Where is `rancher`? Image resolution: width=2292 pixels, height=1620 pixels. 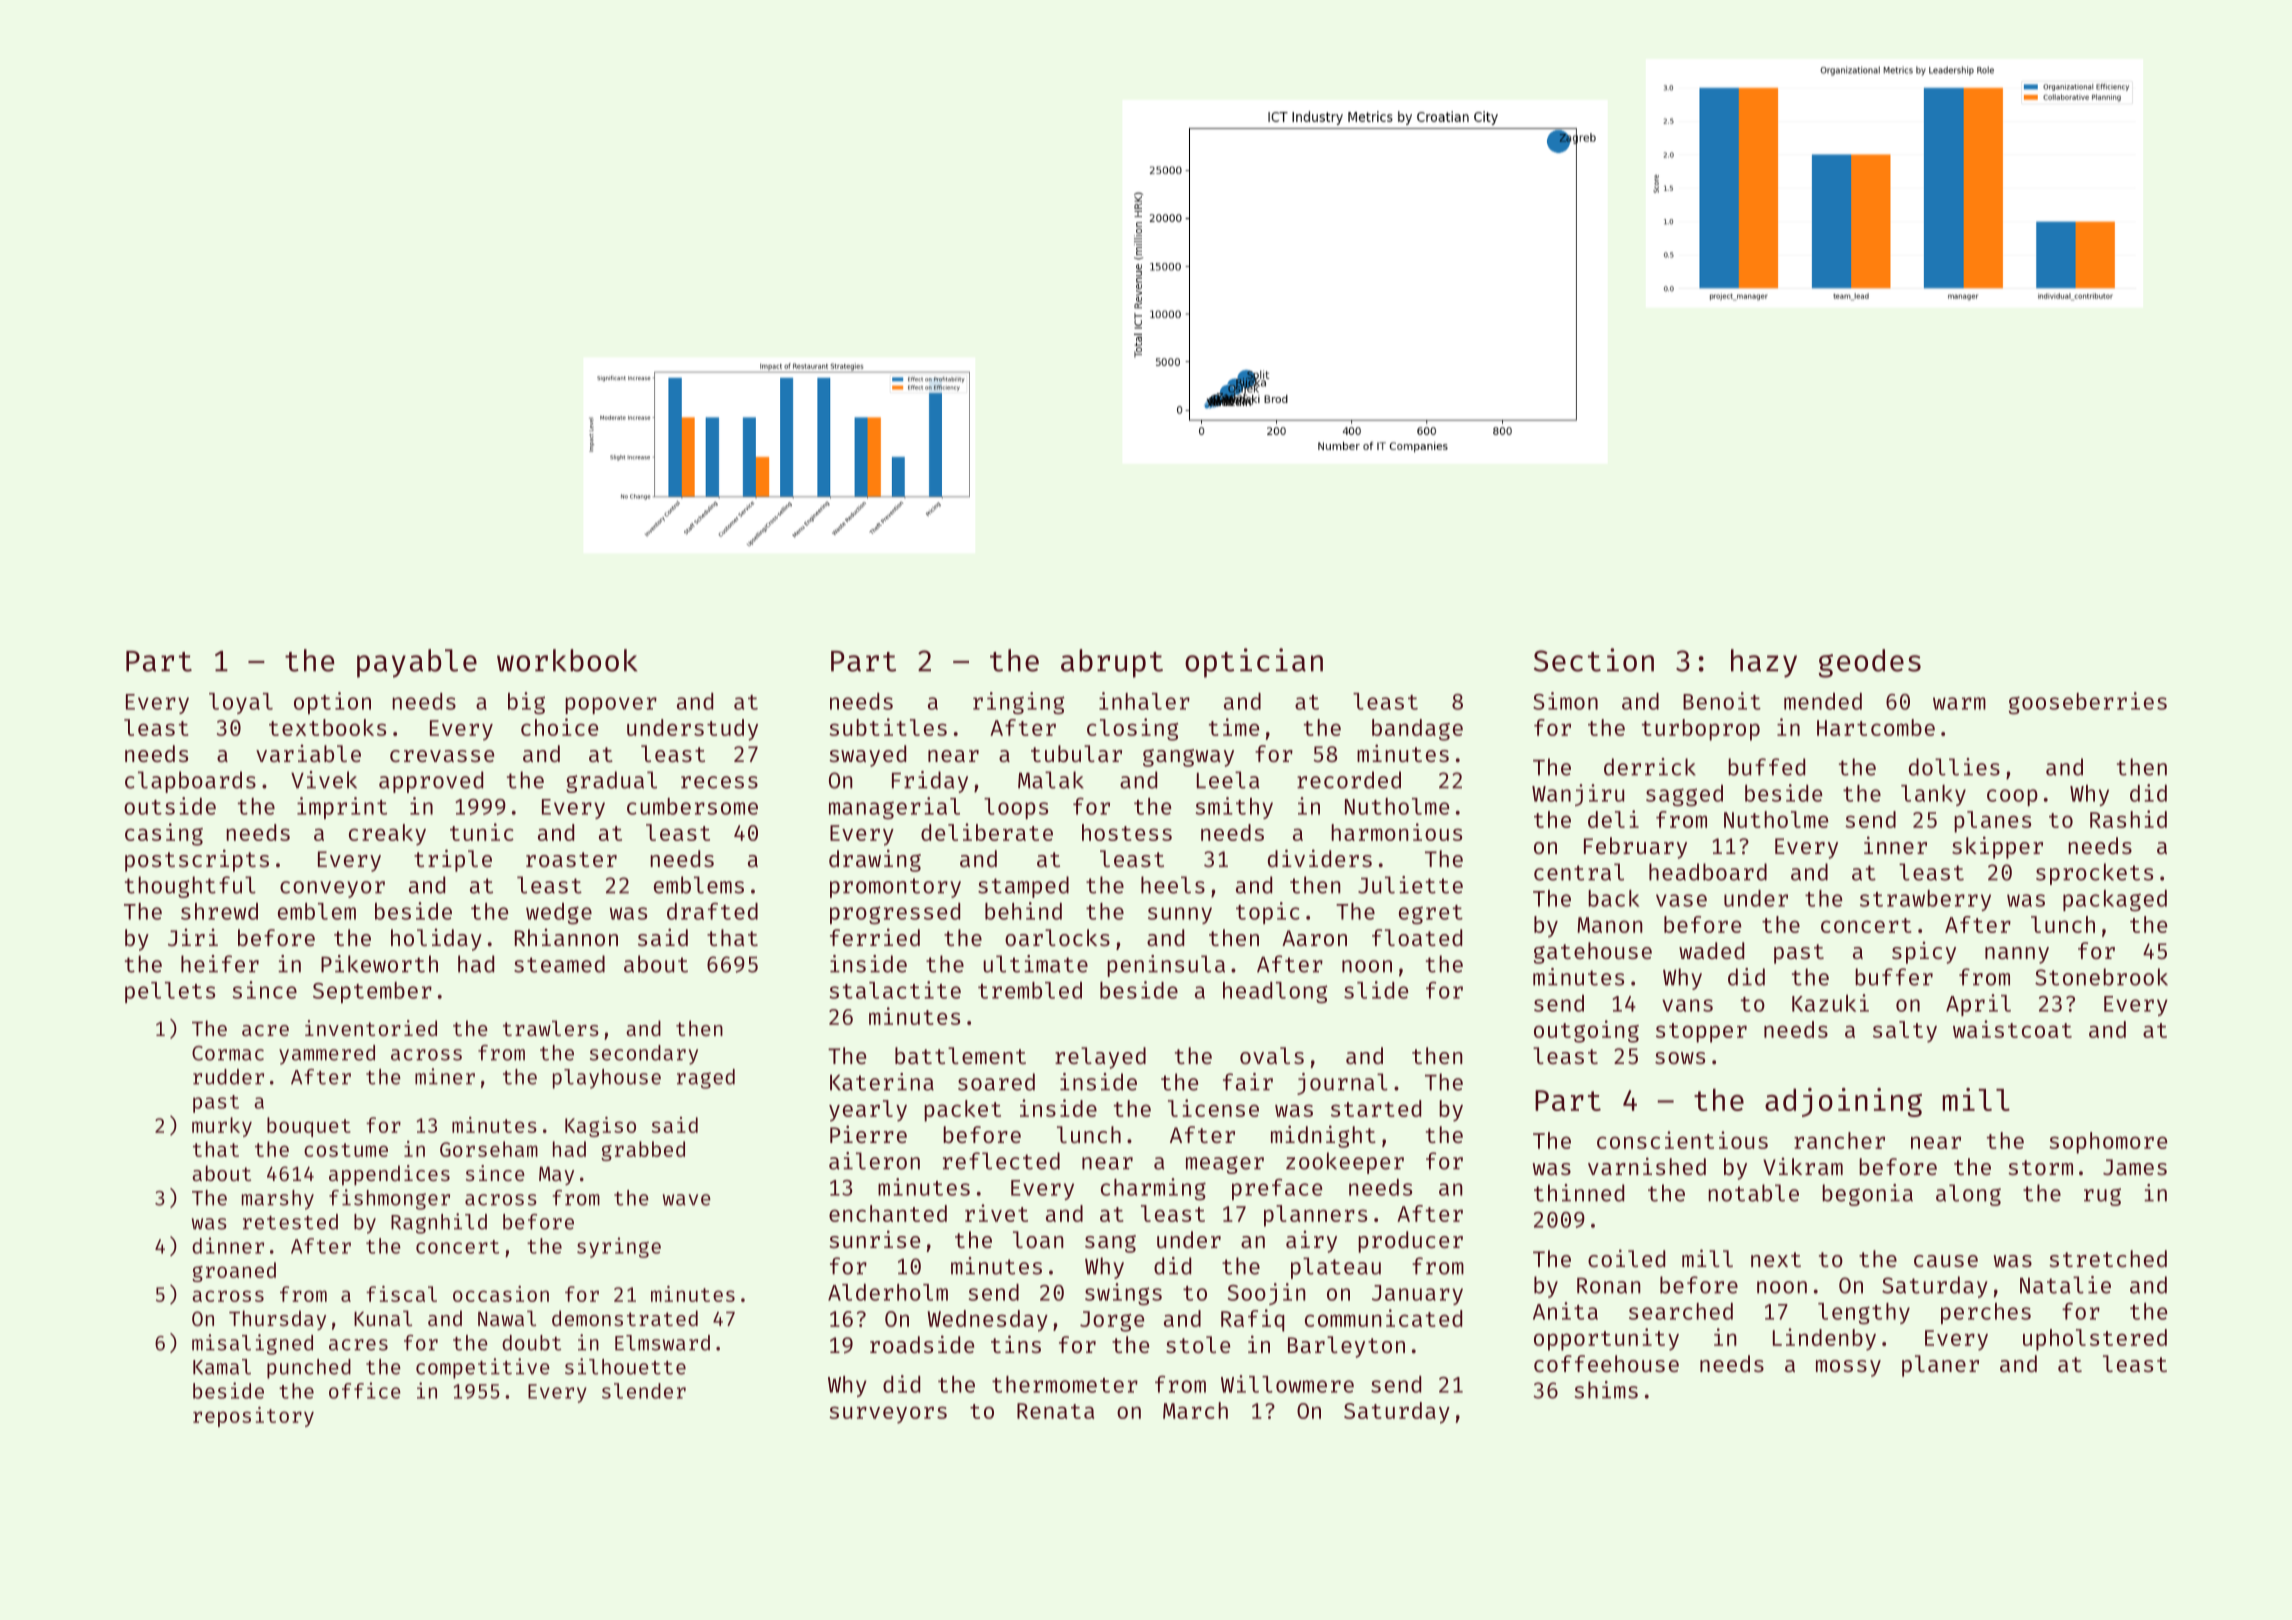 rancher is located at coordinates (1839, 1140).
